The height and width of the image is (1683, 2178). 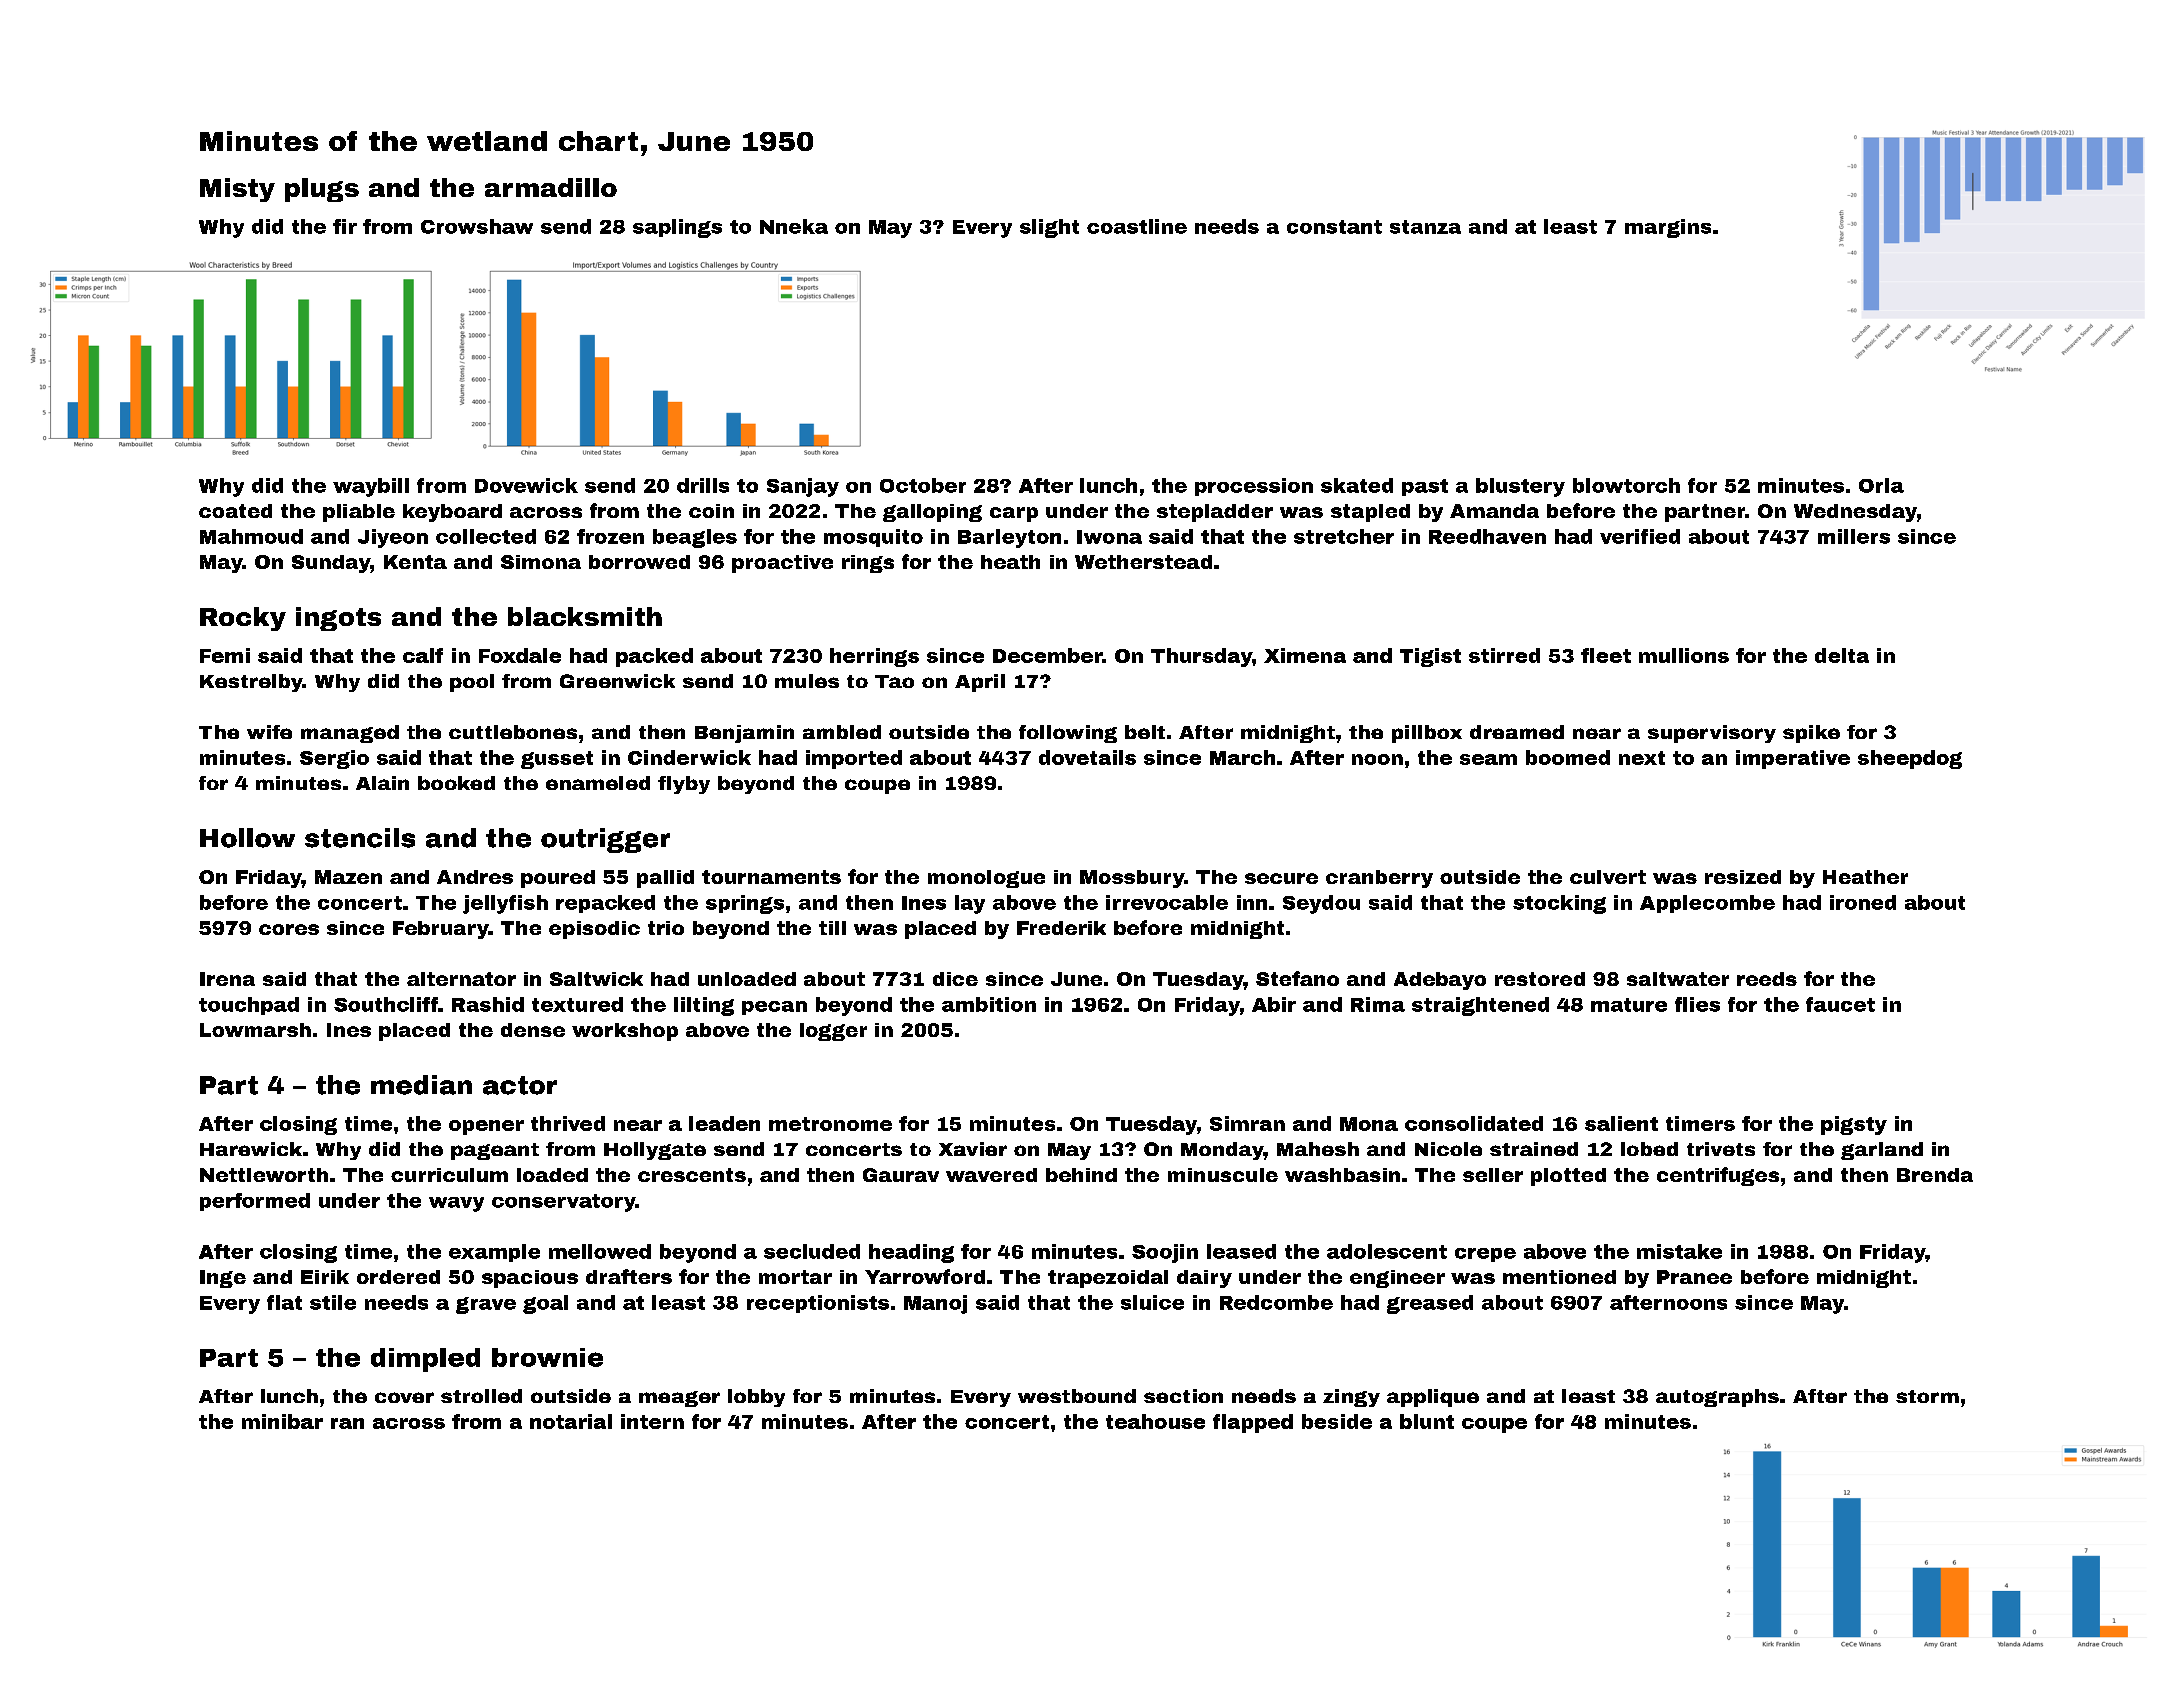 I want to click on waybill, so click(x=371, y=487).
